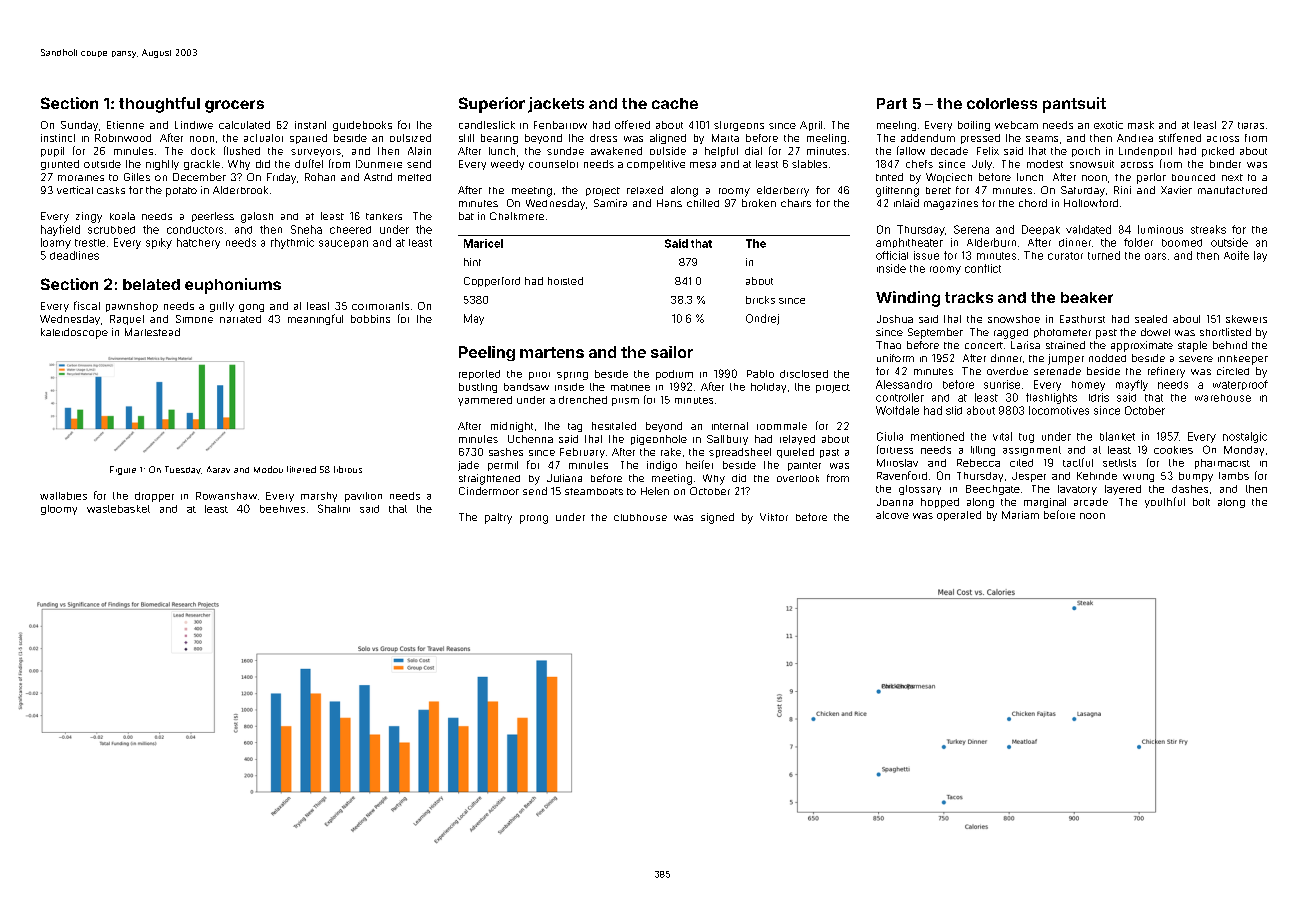  Describe the element at coordinates (988, 151) in the screenshot. I see `Felix` at that location.
